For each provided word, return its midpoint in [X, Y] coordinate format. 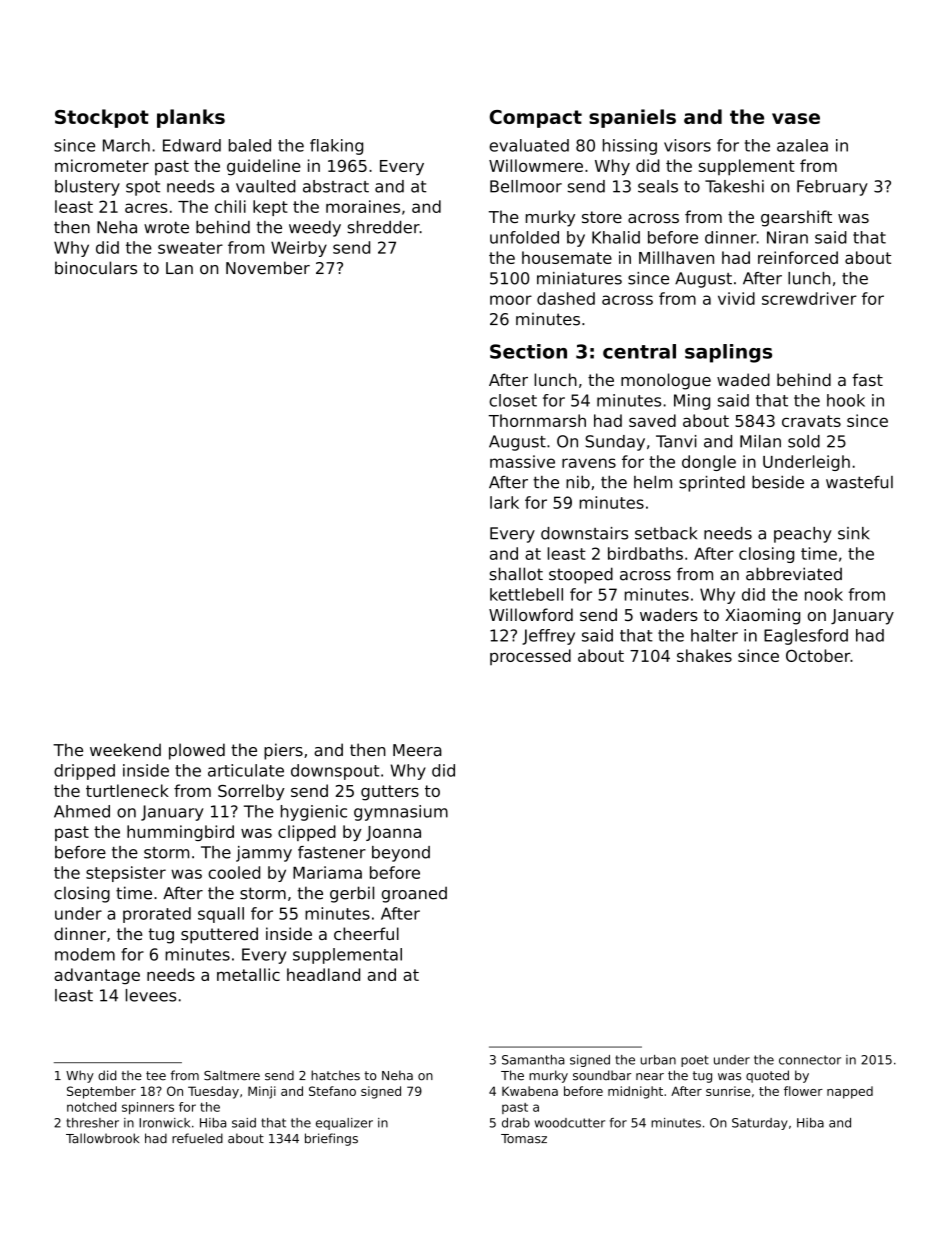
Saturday [760, 1124]
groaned [414, 895]
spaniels [632, 118]
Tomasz [524, 1139]
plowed [197, 751]
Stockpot [102, 118]
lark [504, 502]
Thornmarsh [537, 420]
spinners [148, 1108]
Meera [417, 750]
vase [796, 118]
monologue [666, 381]
